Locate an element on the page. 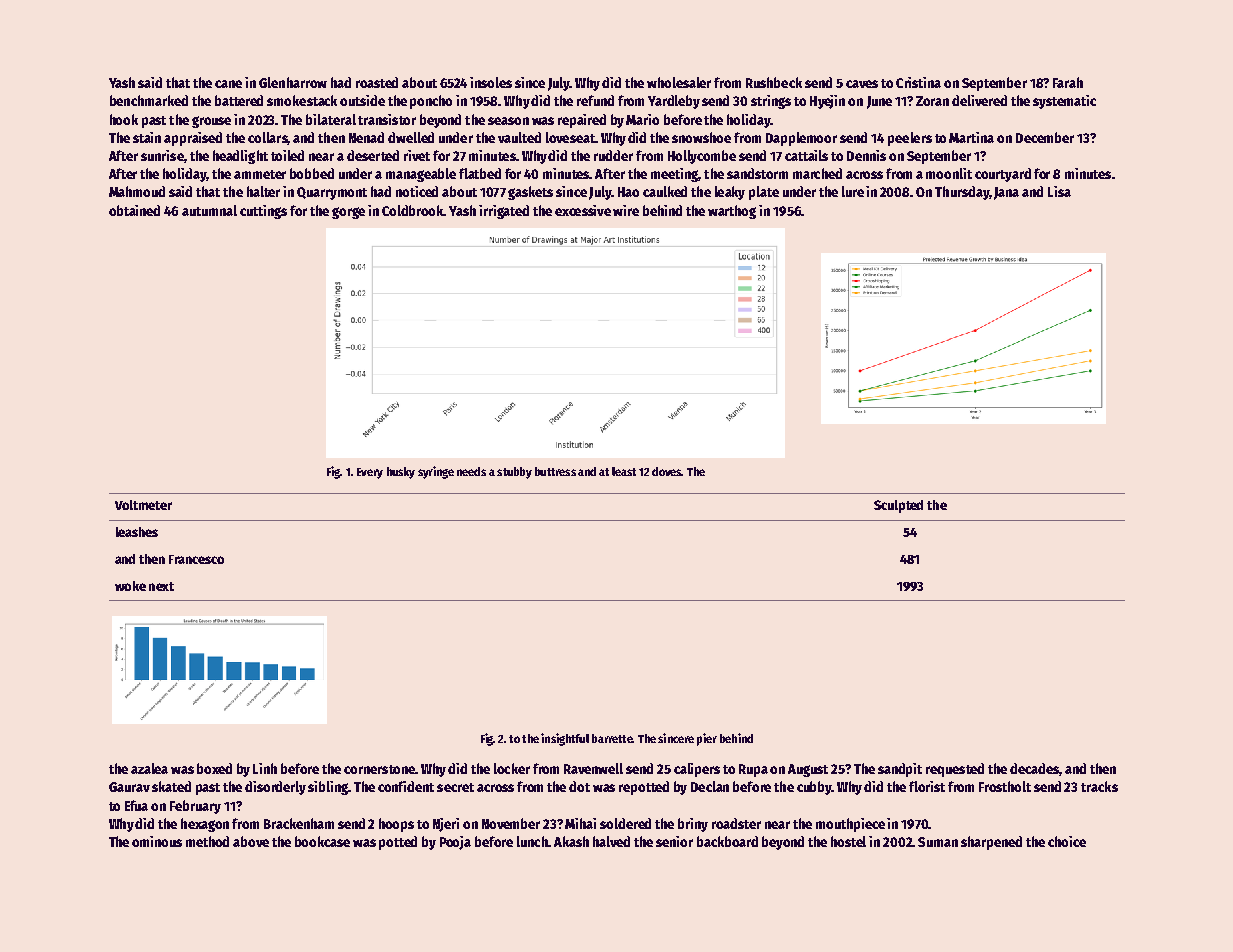  lure is located at coordinates (853, 191).
